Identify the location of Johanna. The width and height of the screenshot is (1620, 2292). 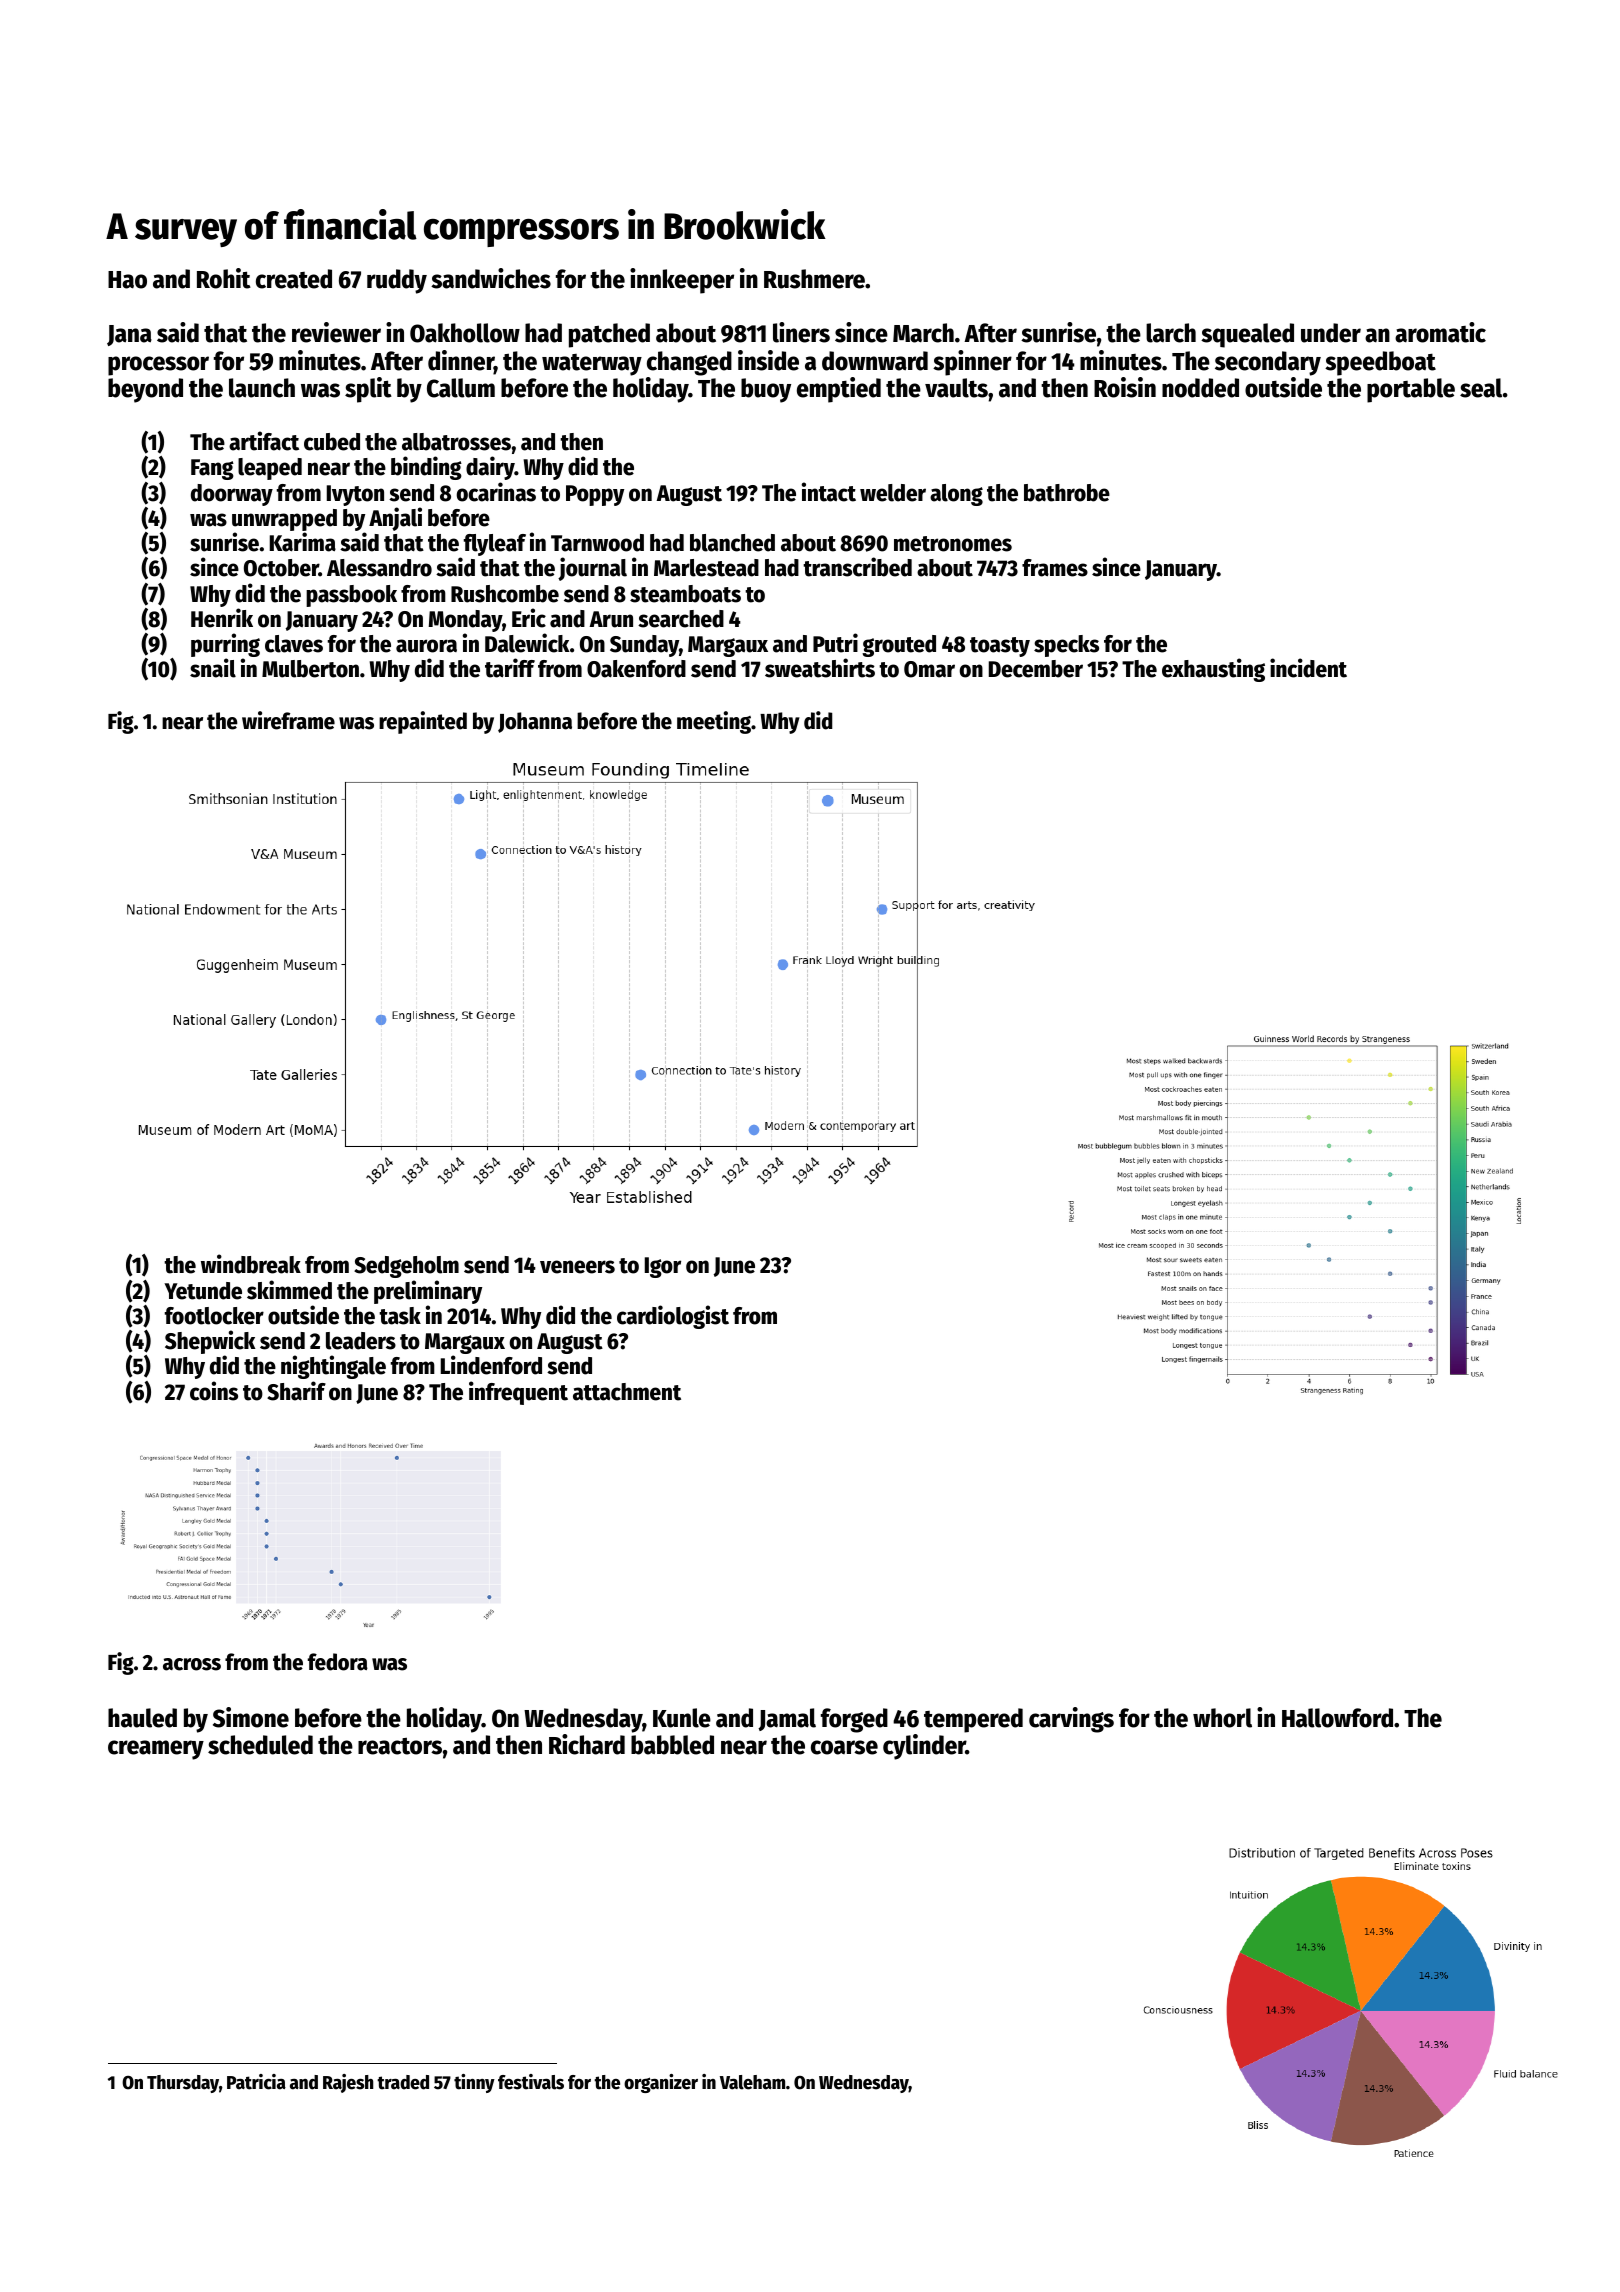
(535, 722).
